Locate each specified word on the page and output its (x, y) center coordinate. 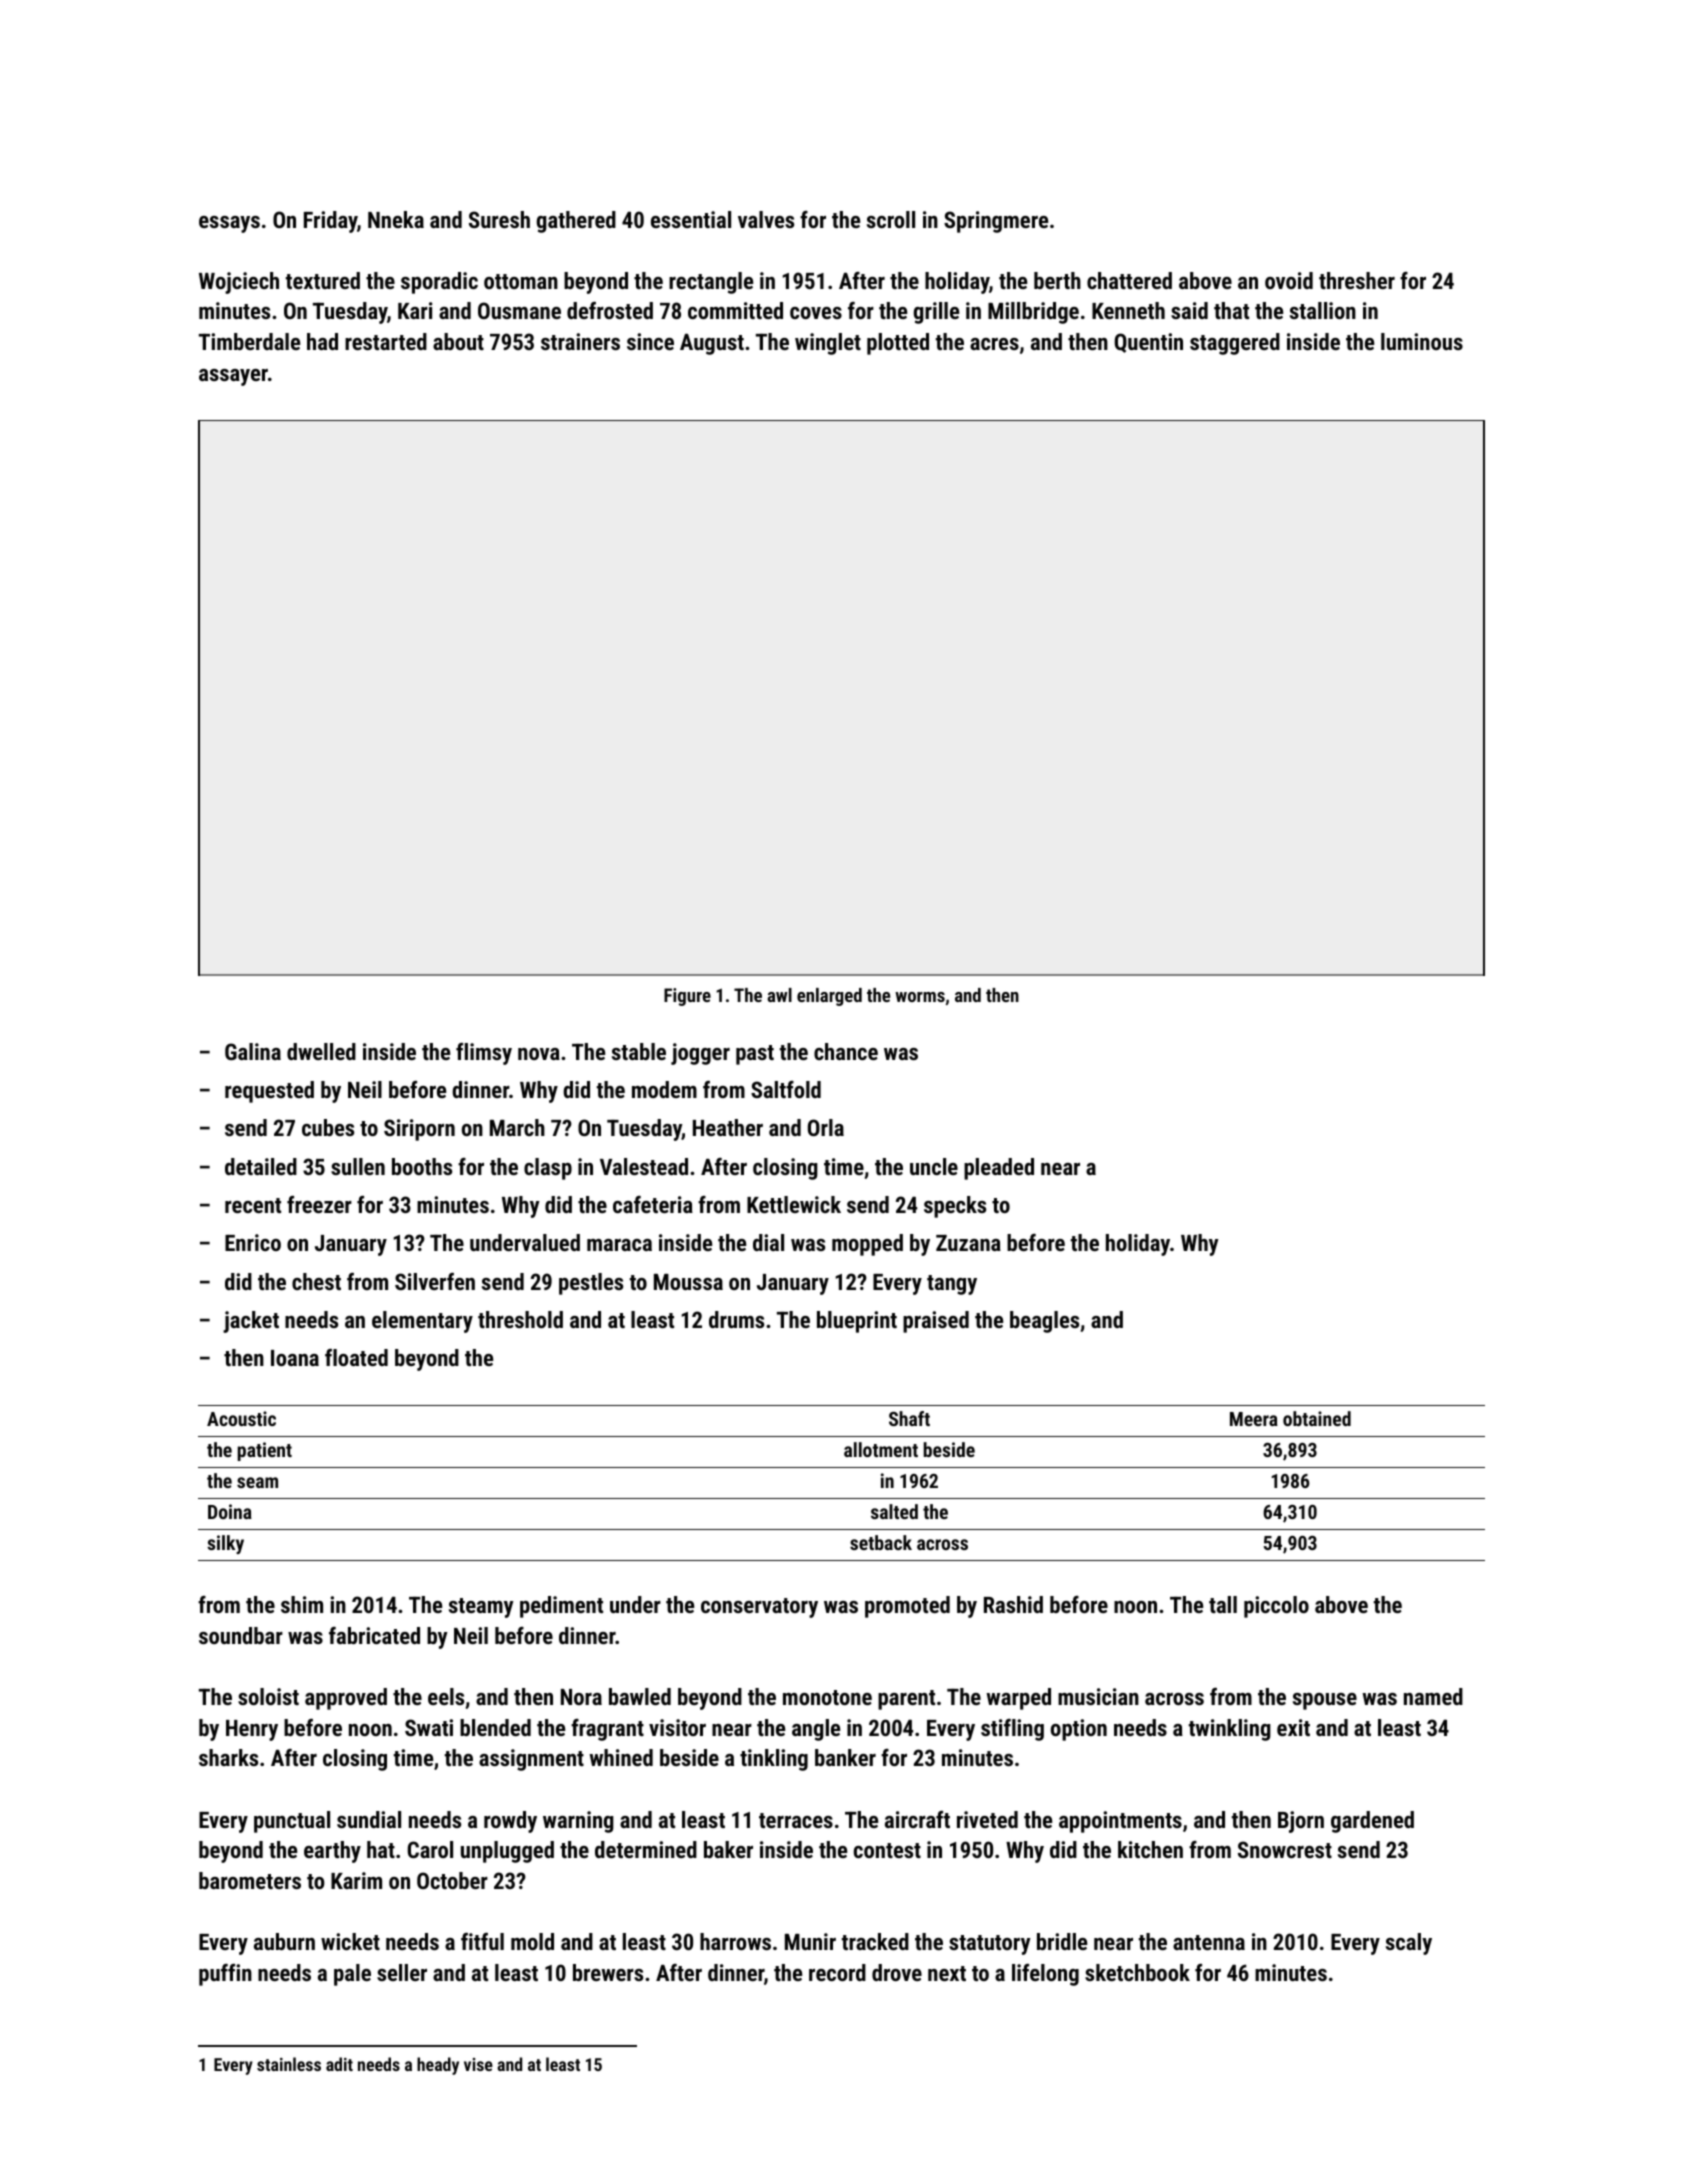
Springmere (996, 222)
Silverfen (435, 1281)
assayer (233, 377)
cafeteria (653, 1204)
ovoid (1289, 280)
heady (438, 2066)
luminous (1422, 341)
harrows (735, 1941)
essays (229, 224)
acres (994, 344)
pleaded (999, 1169)
